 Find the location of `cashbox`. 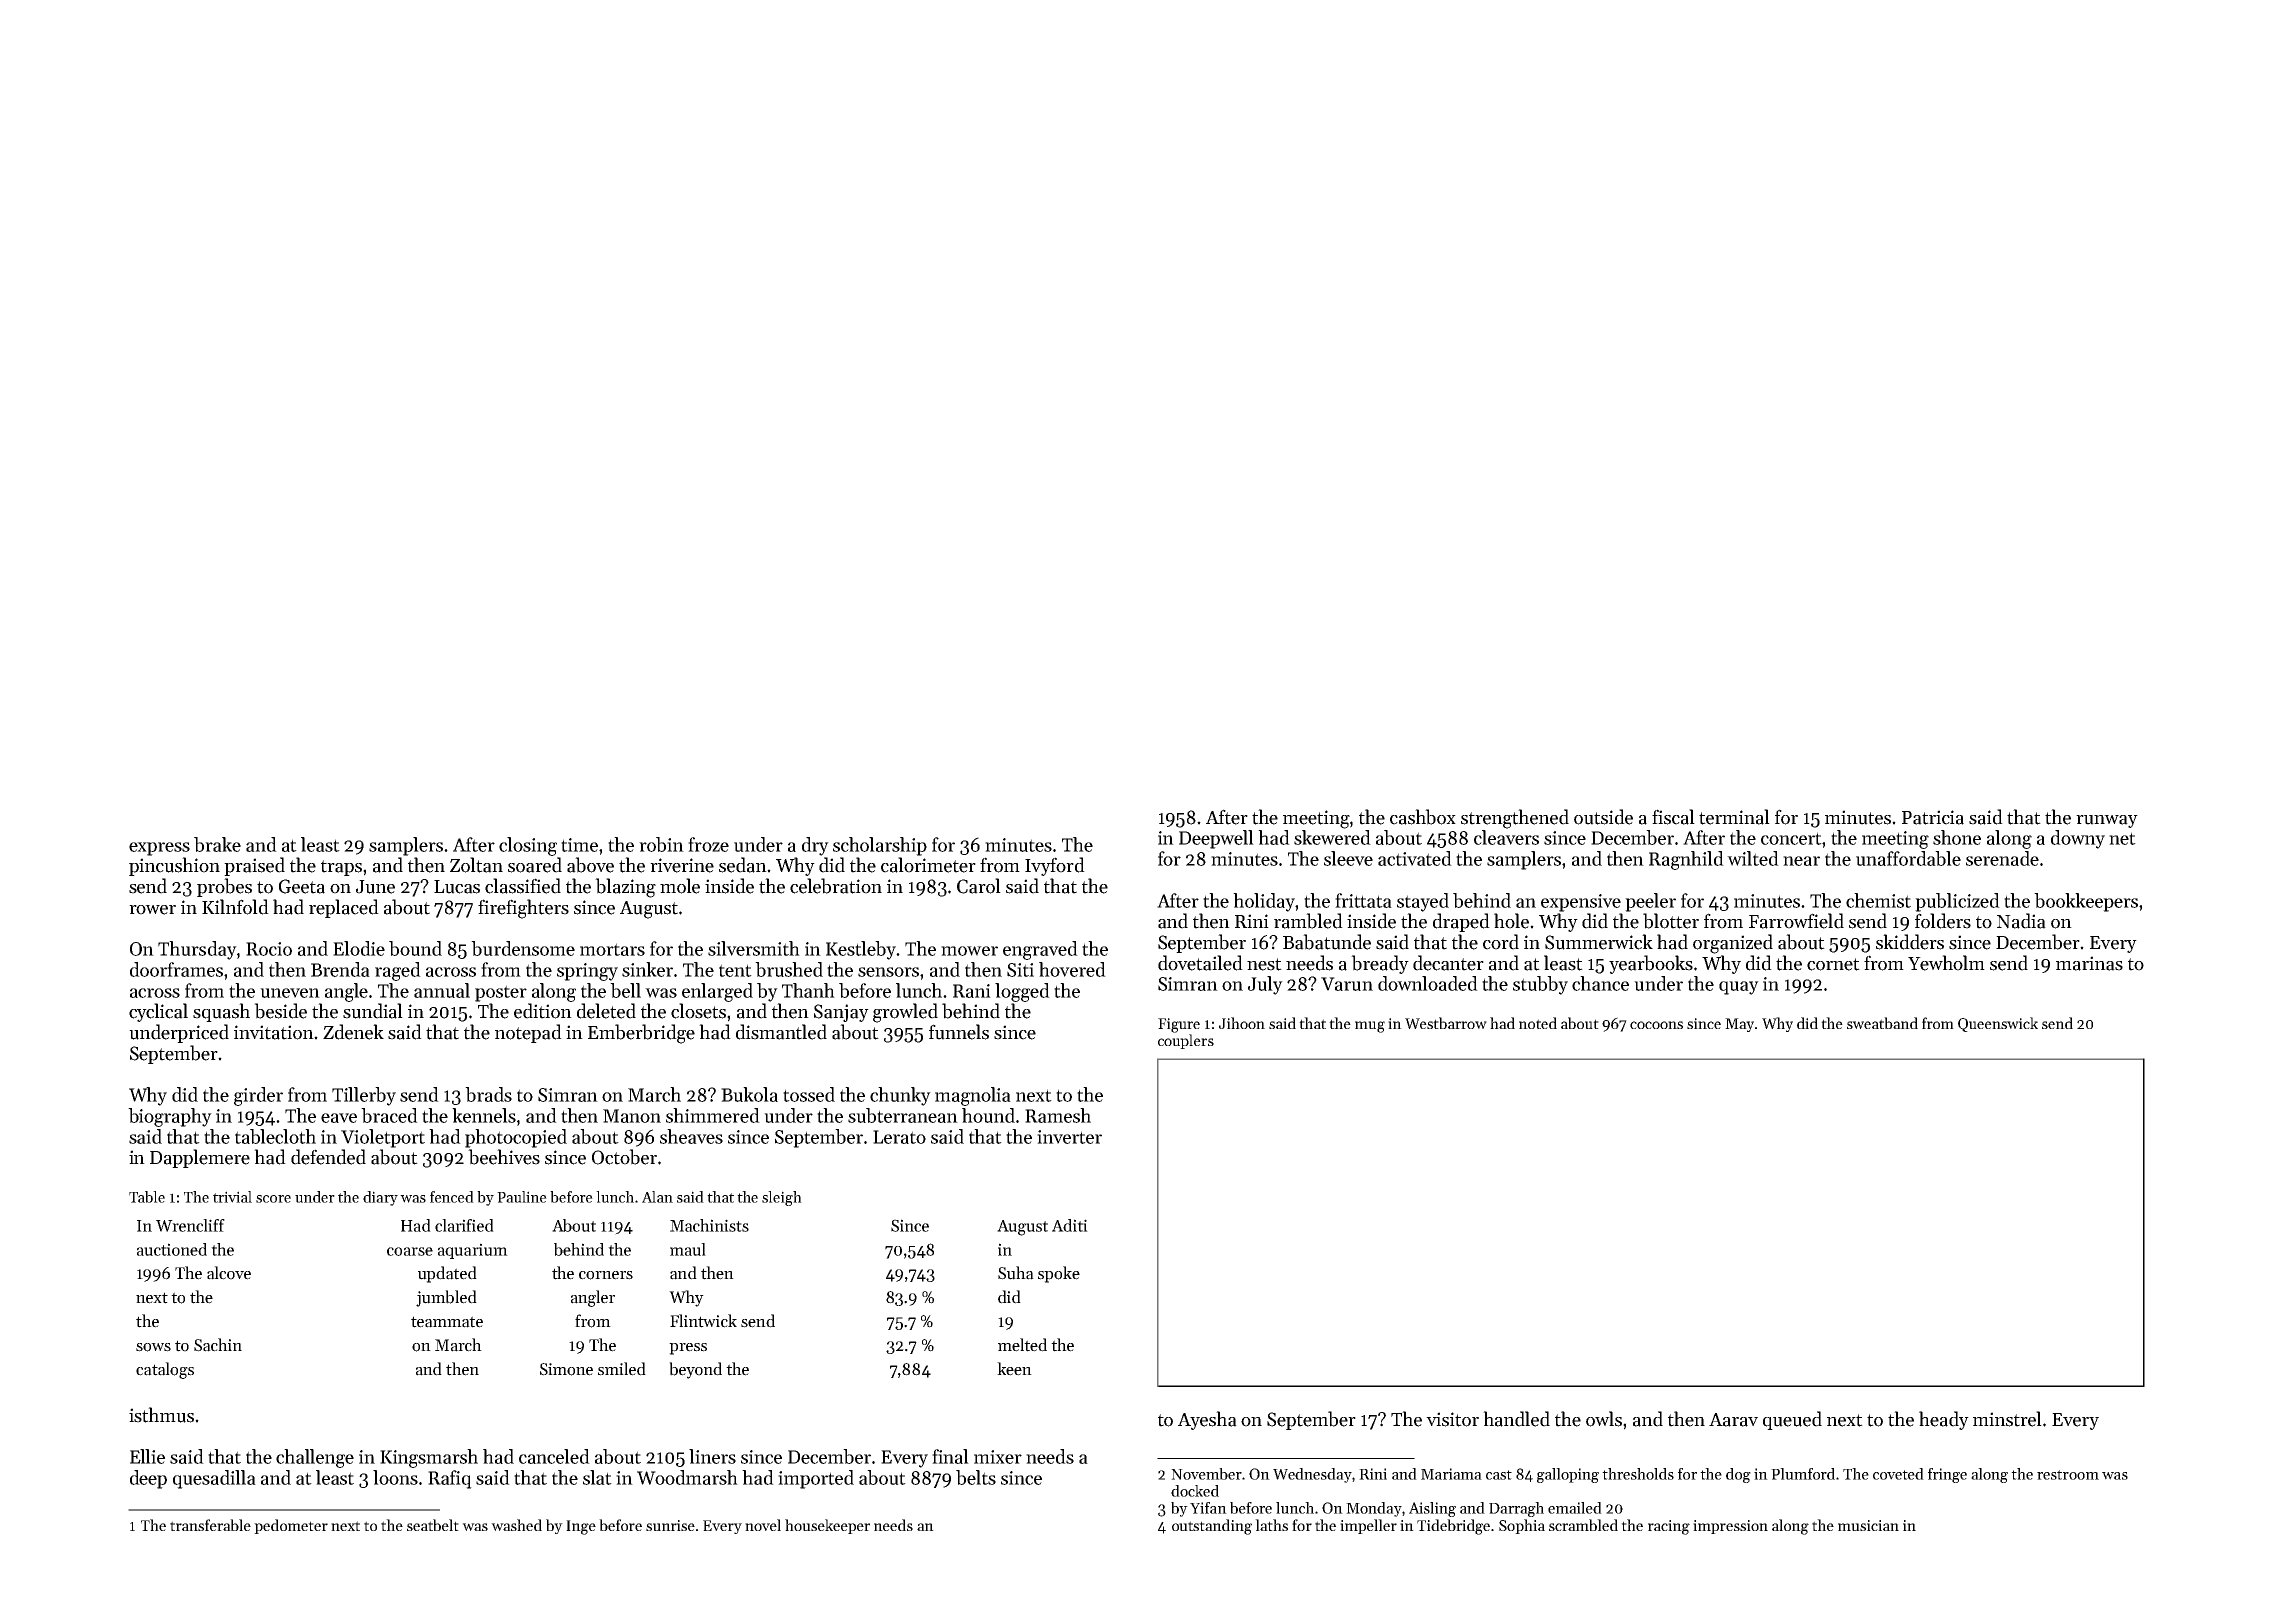

cashbox is located at coordinates (1423, 817).
